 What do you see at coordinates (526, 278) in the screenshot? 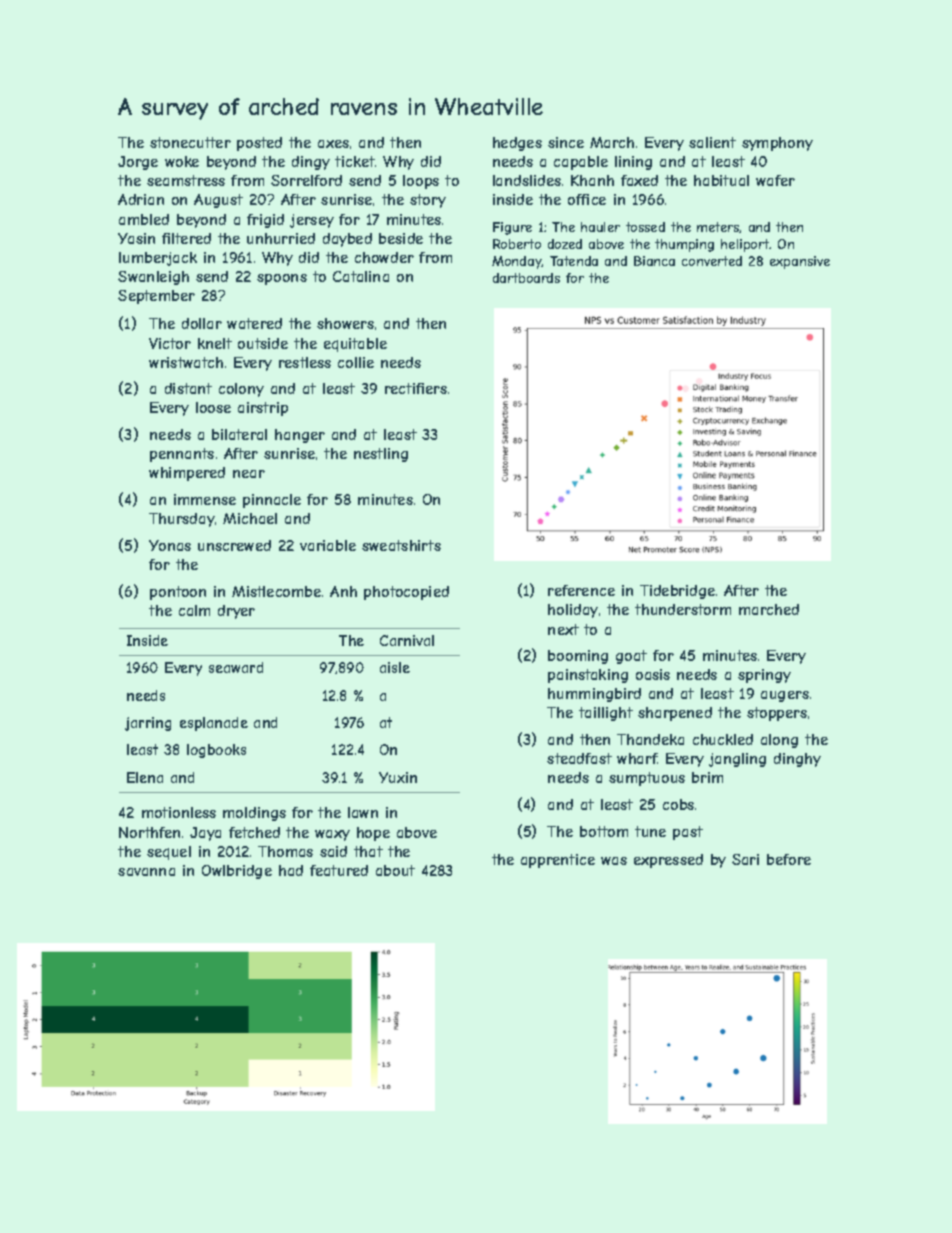
I see `dartboards` at bounding box center [526, 278].
